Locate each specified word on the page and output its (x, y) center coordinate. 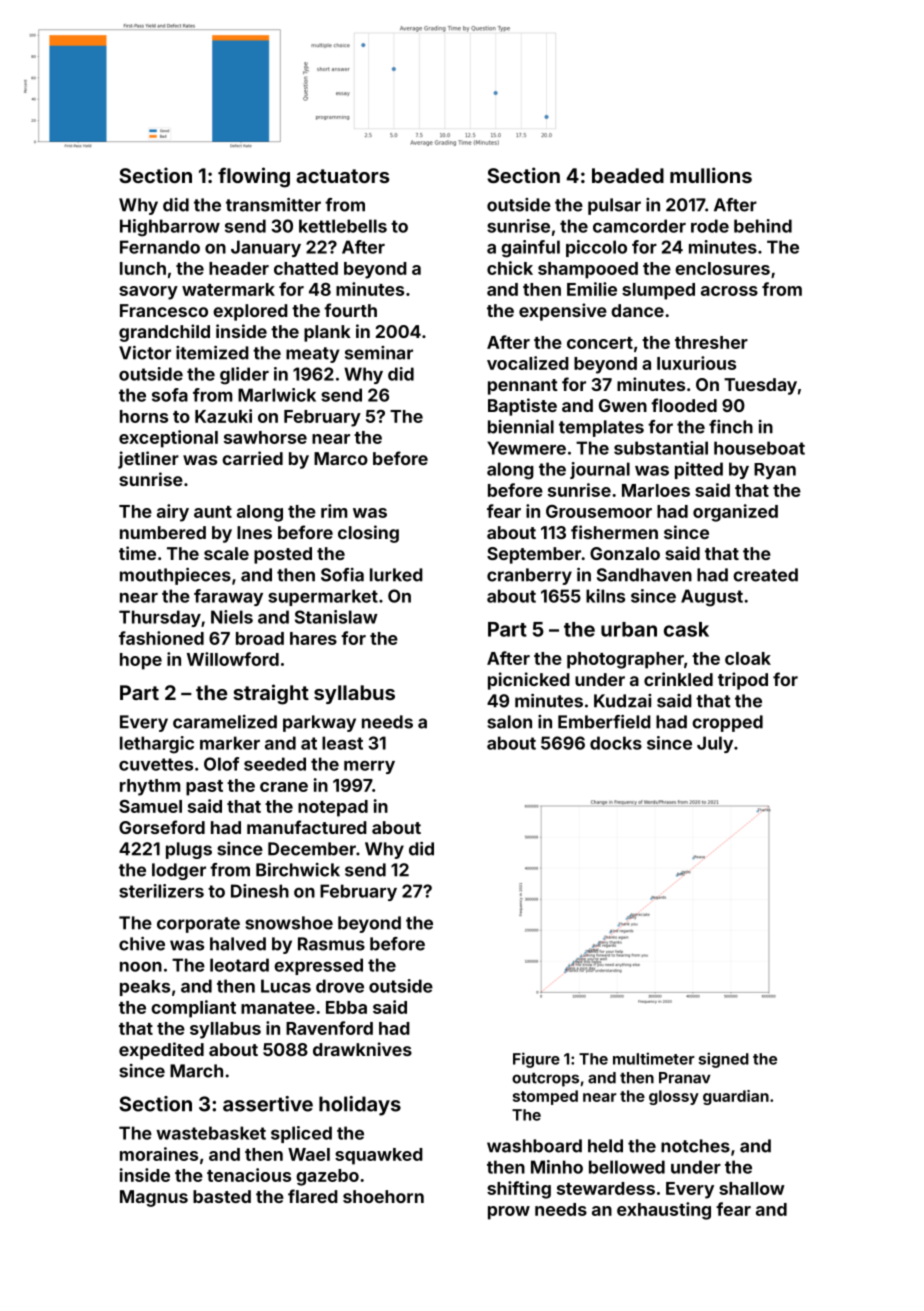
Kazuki (223, 416)
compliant (193, 1009)
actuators (342, 176)
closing (368, 534)
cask (686, 629)
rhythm (150, 787)
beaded (628, 175)
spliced (301, 1134)
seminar (379, 353)
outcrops (545, 1080)
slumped (658, 291)
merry (369, 767)
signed (724, 1060)
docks (616, 743)
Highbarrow (170, 228)
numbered (163, 532)
